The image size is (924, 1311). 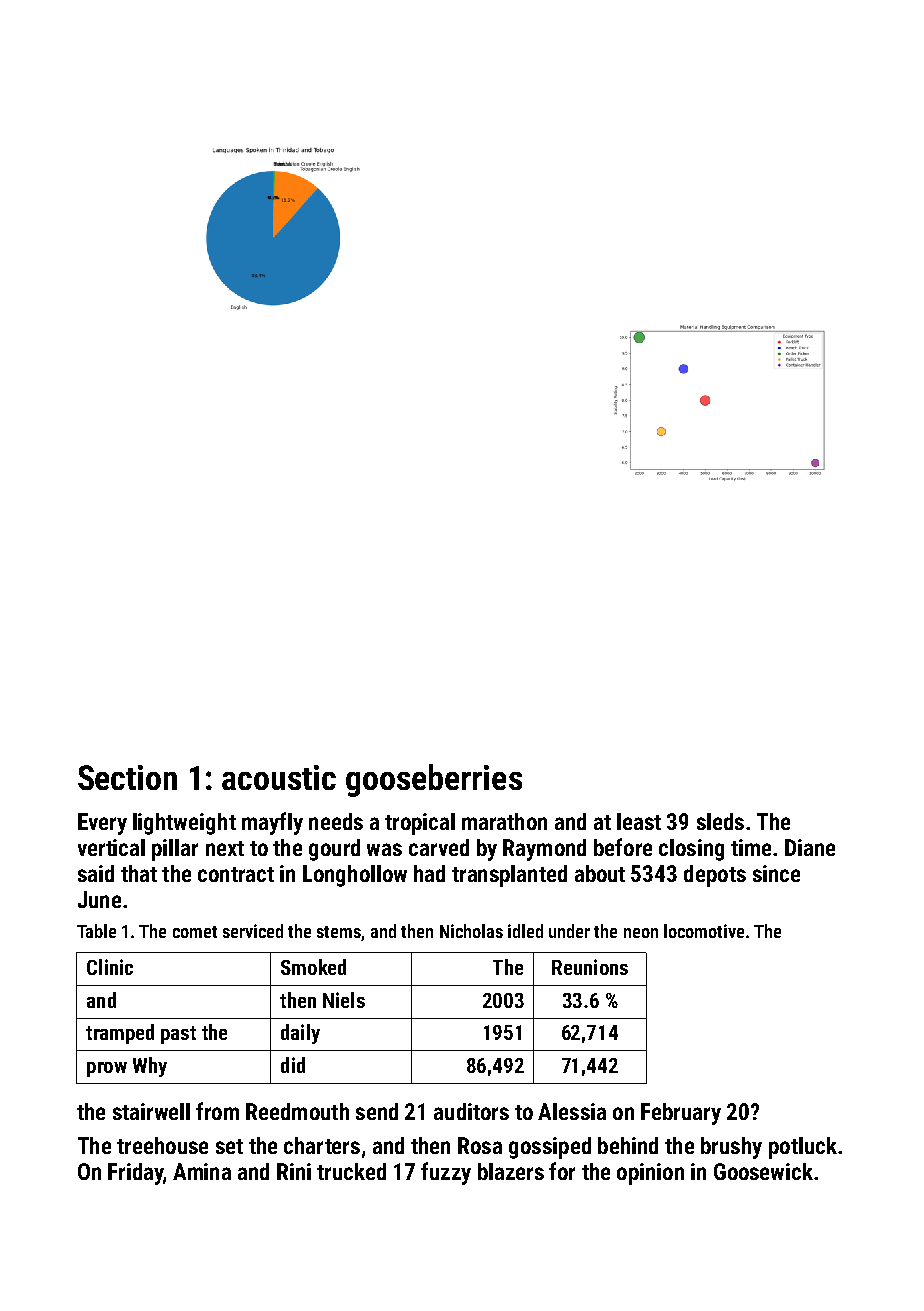 I want to click on locomotive, so click(x=704, y=931).
